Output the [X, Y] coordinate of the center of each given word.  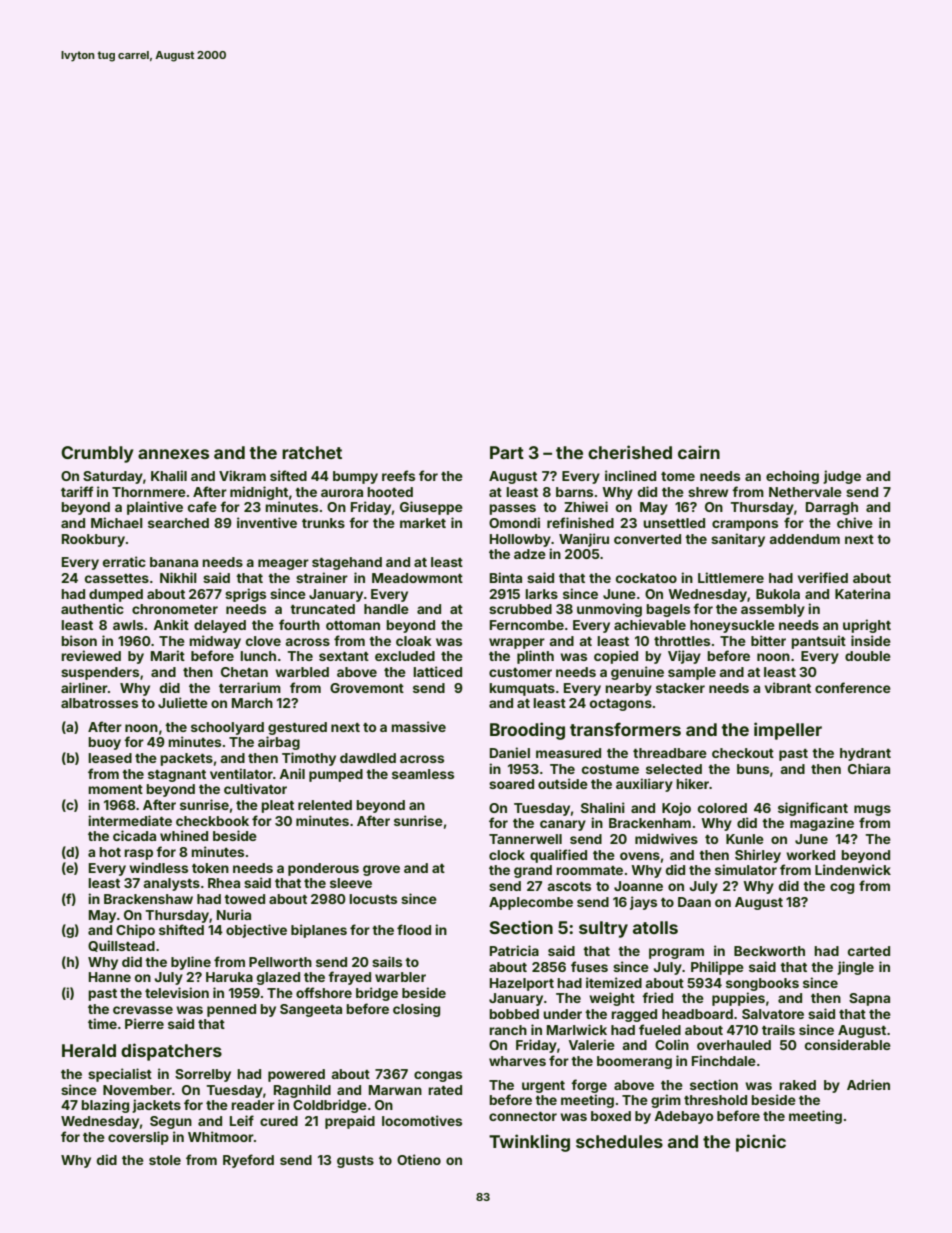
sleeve [351, 883]
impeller [788, 731]
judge [842, 477]
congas [438, 1076]
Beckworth [769, 951]
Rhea [224, 883]
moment [115, 789]
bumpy [355, 477]
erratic [124, 561]
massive [418, 726]
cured [279, 1121]
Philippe [717, 968]
